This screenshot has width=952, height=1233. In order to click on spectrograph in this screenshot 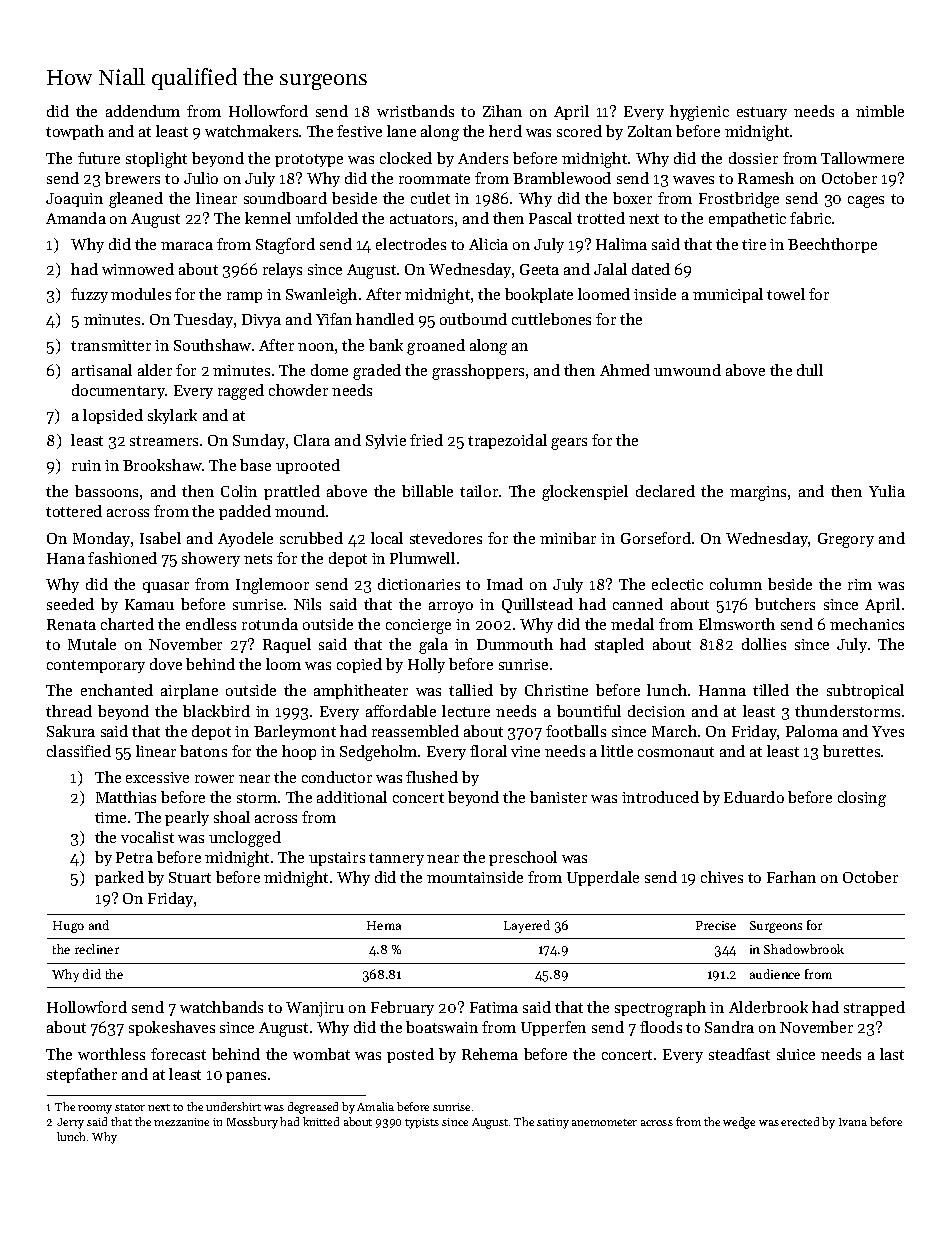, I will do `click(660, 1009)`.
